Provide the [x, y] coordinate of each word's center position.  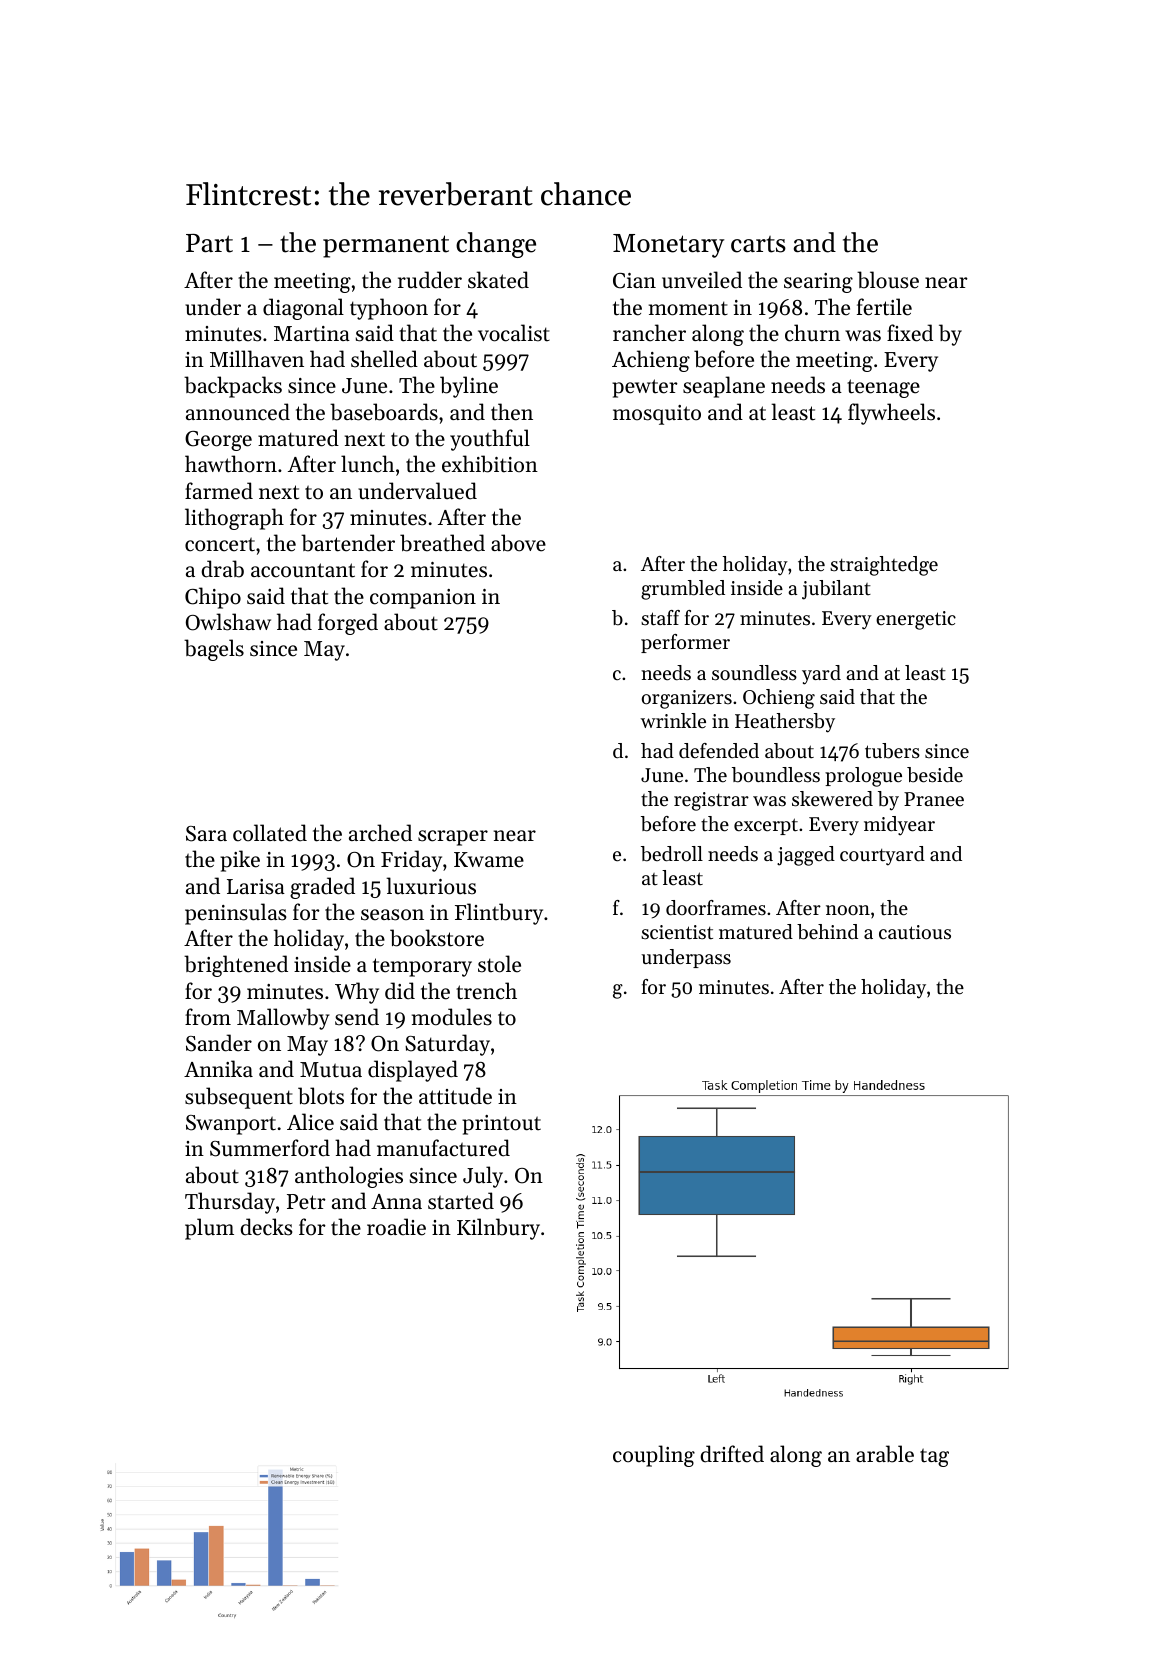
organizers [687, 699]
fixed [910, 333]
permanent [386, 246]
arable [885, 1454]
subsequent [239, 1098]
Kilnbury [498, 1229]
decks [266, 1227]
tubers [892, 751]
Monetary [668, 246]
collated [270, 833]
